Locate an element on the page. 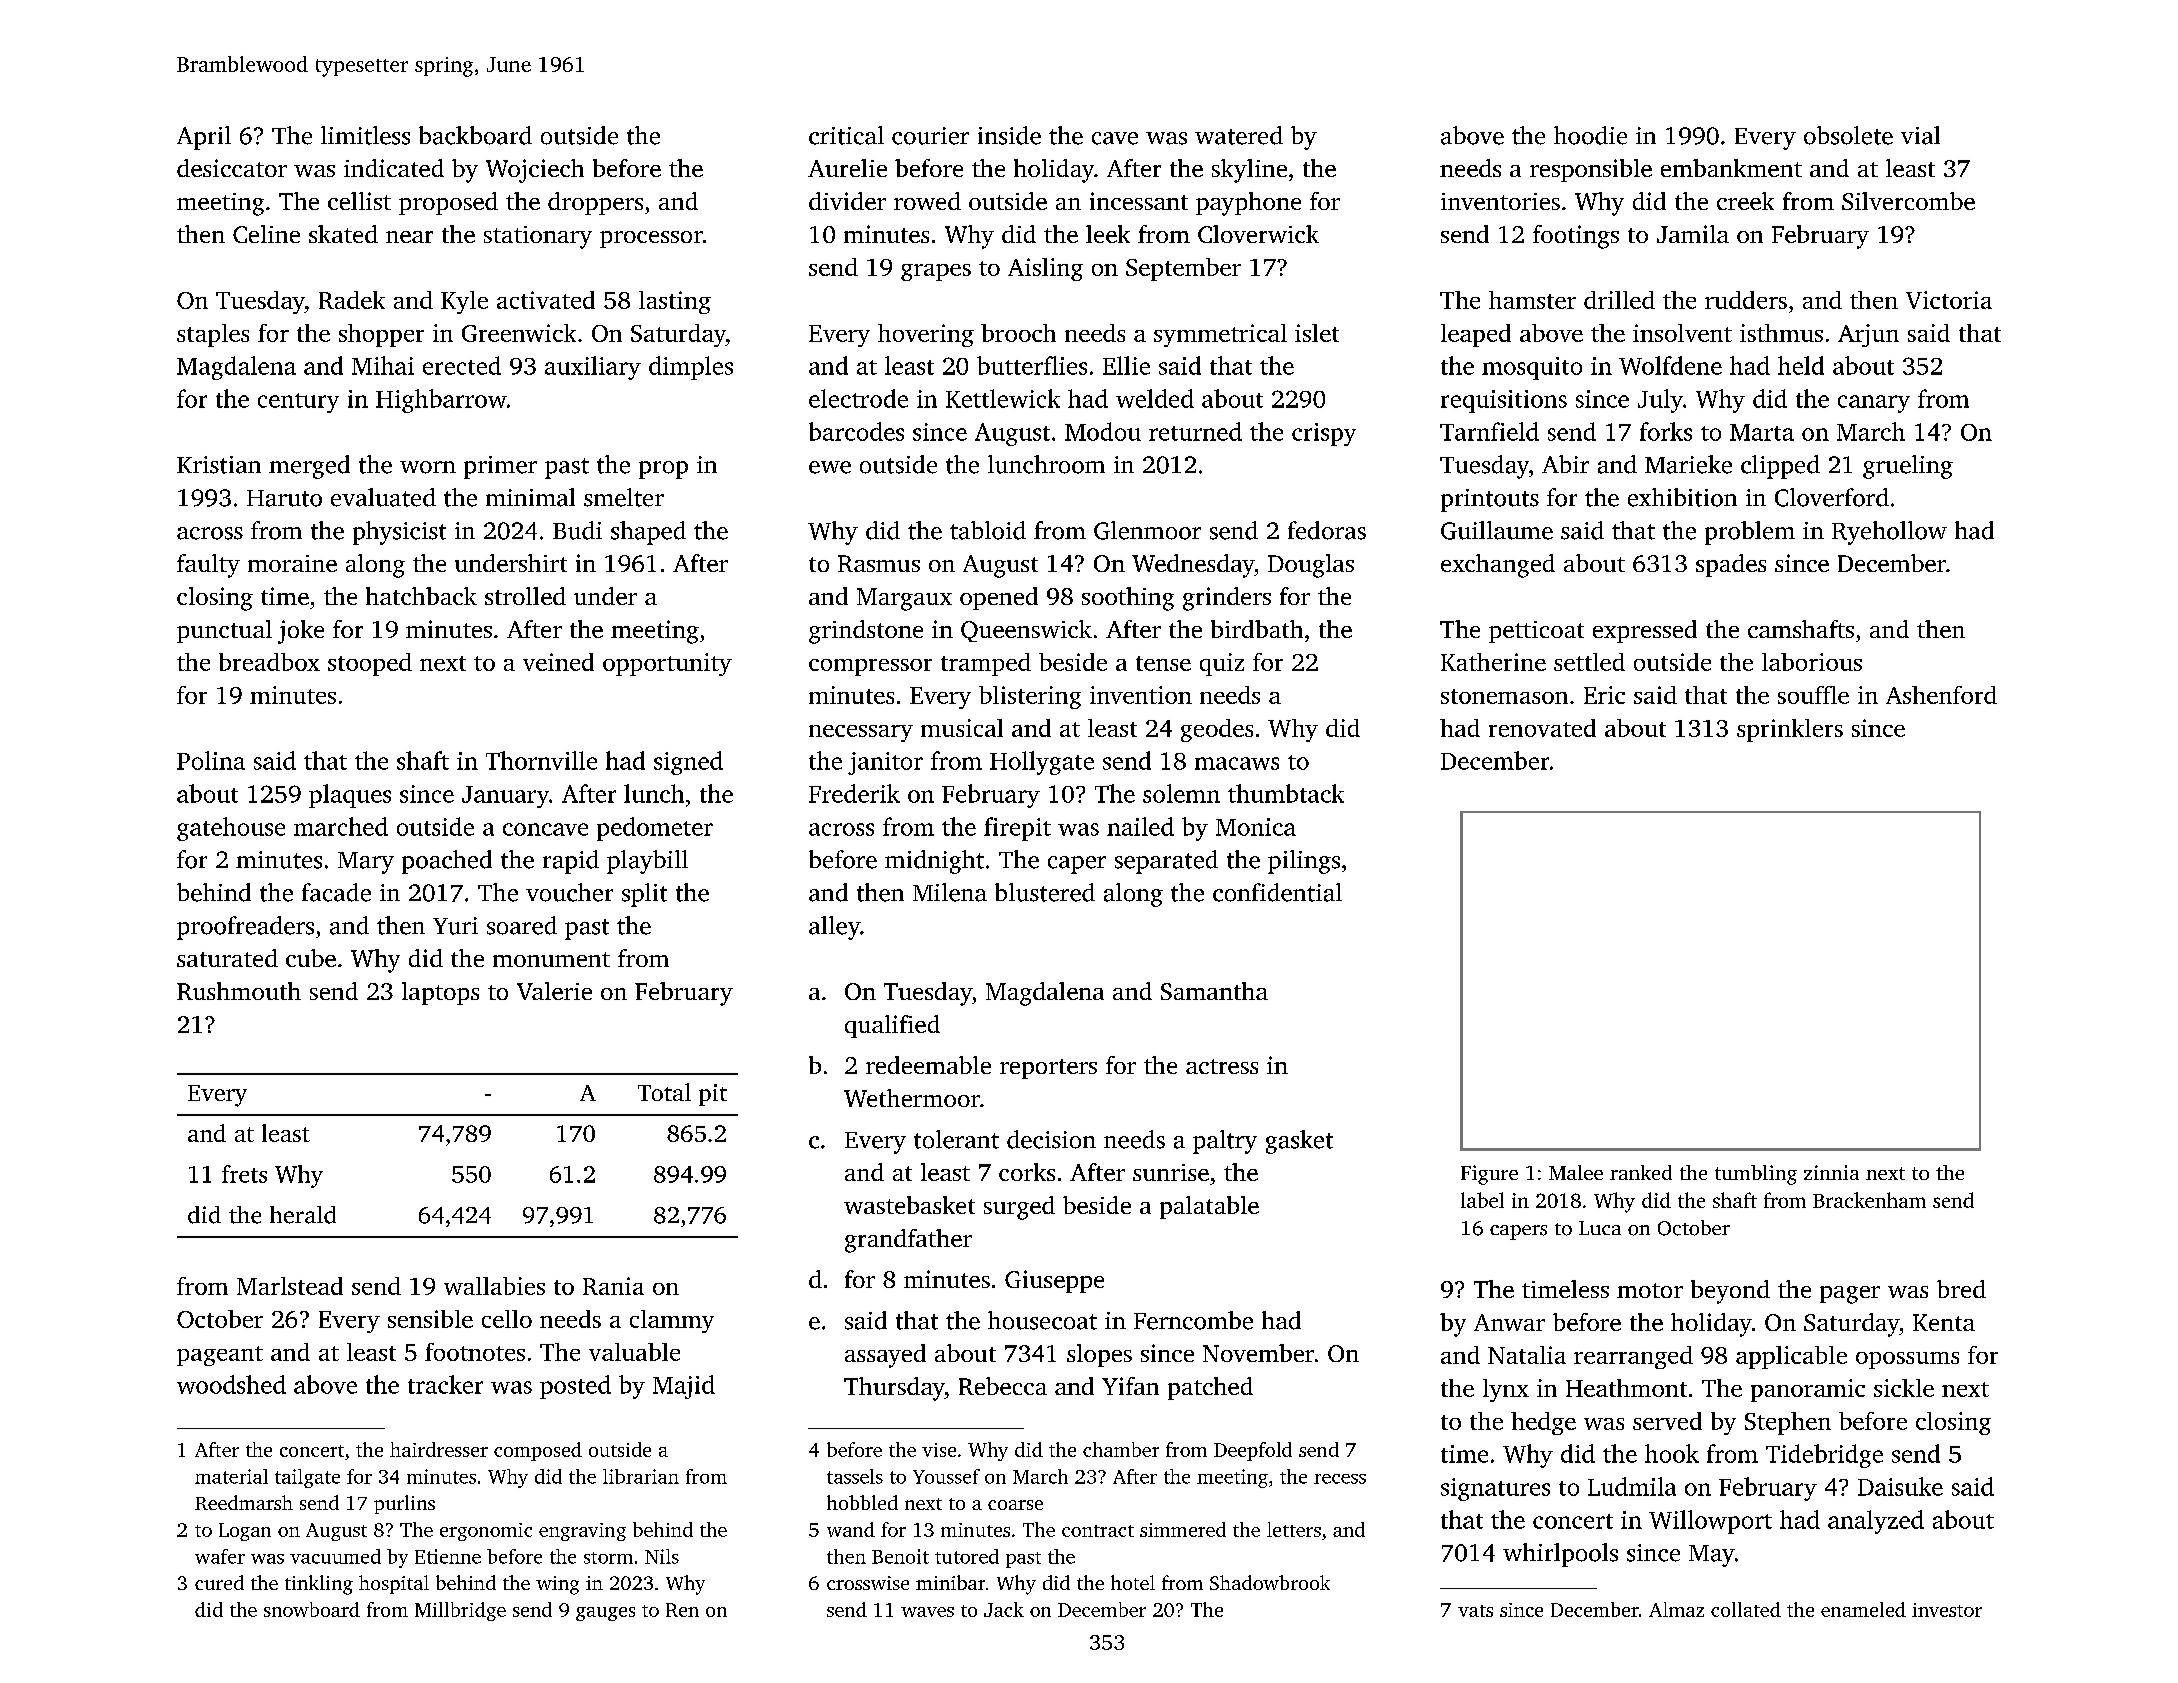  waves is located at coordinates (927, 1612).
